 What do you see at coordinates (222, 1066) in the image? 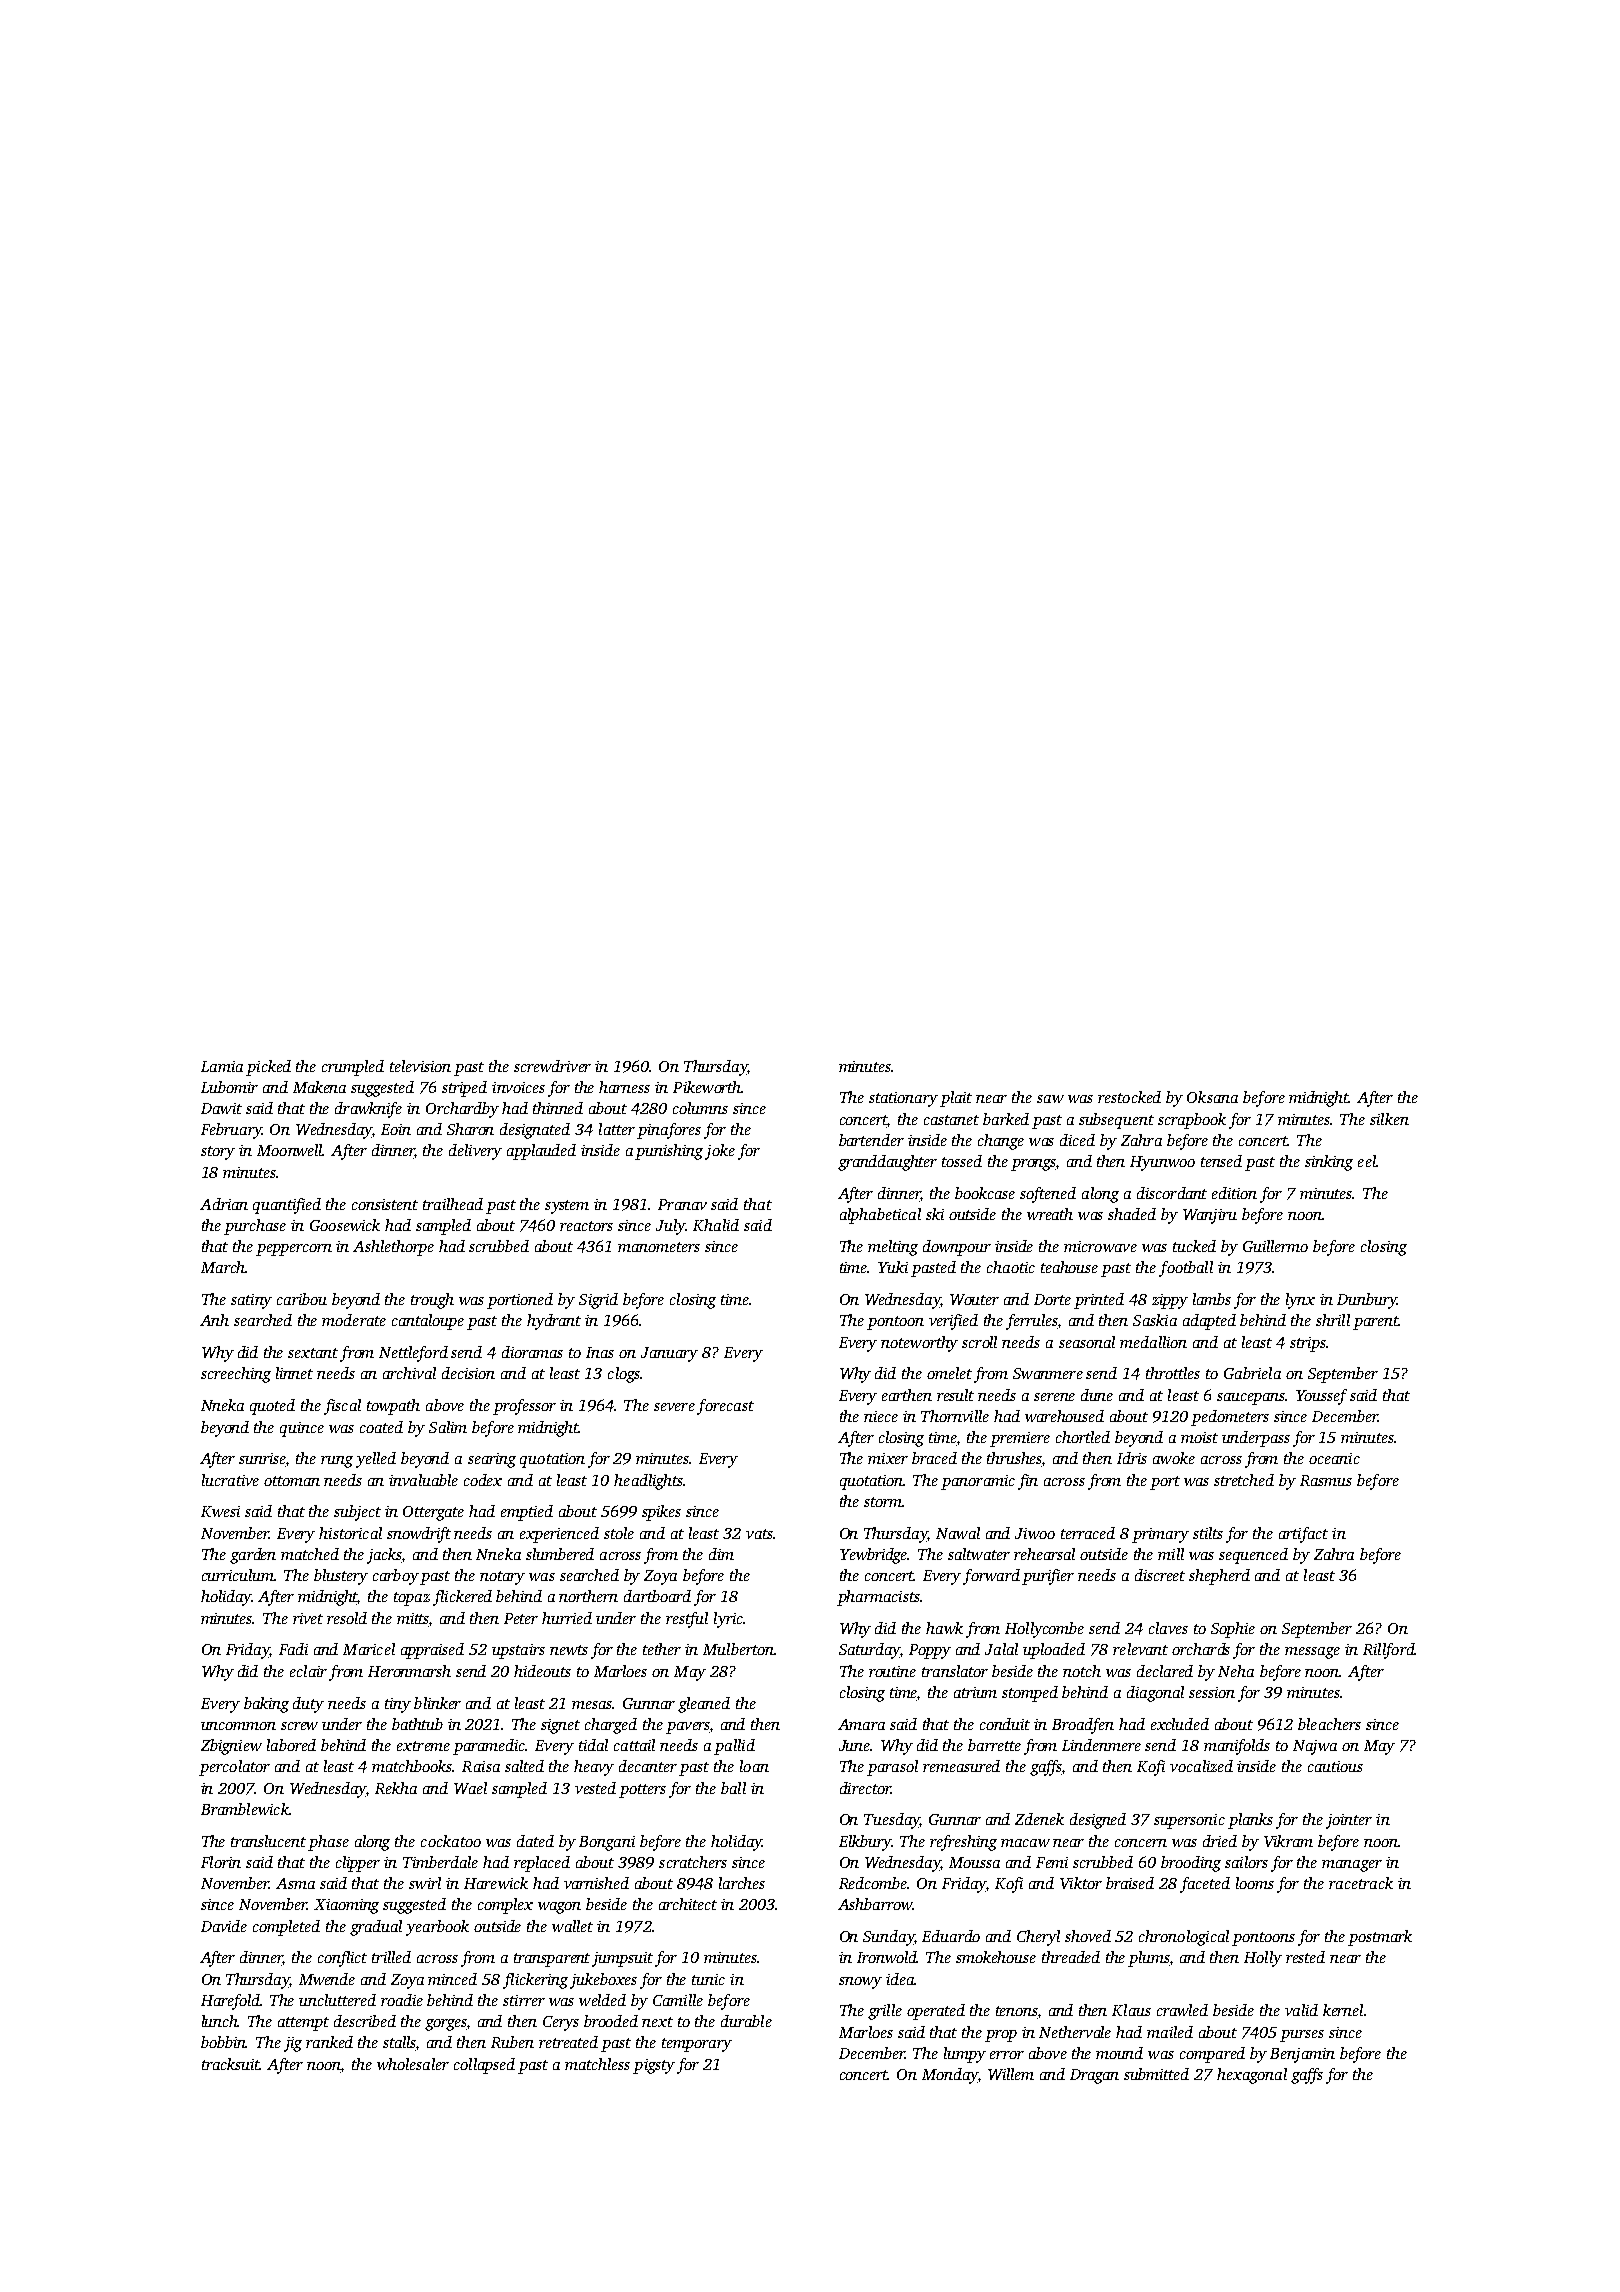
I see `Lamia` at bounding box center [222, 1066].
